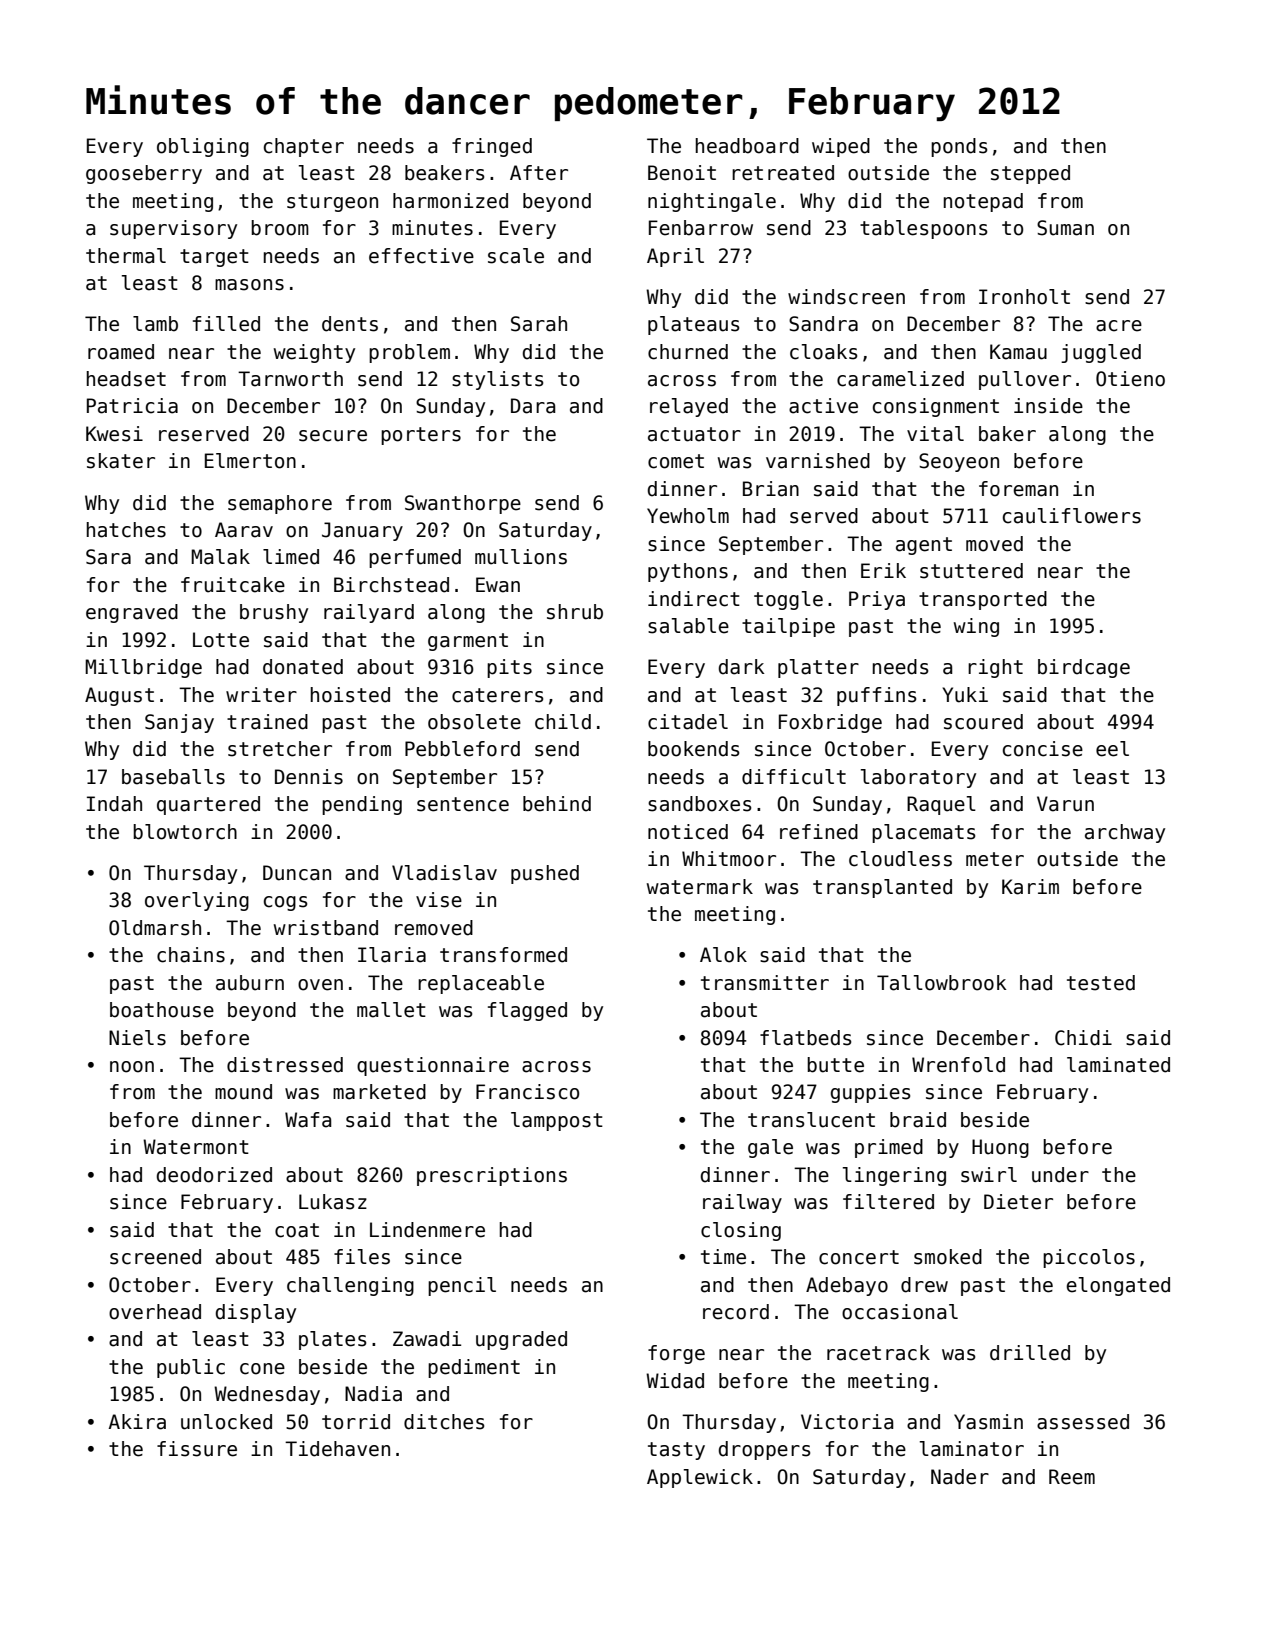 The height and width of the document is (1634, 1263). What do you see at coordinates (197, 1449) in the document?
I see `fissure` at bounding box center [197, 1449].
